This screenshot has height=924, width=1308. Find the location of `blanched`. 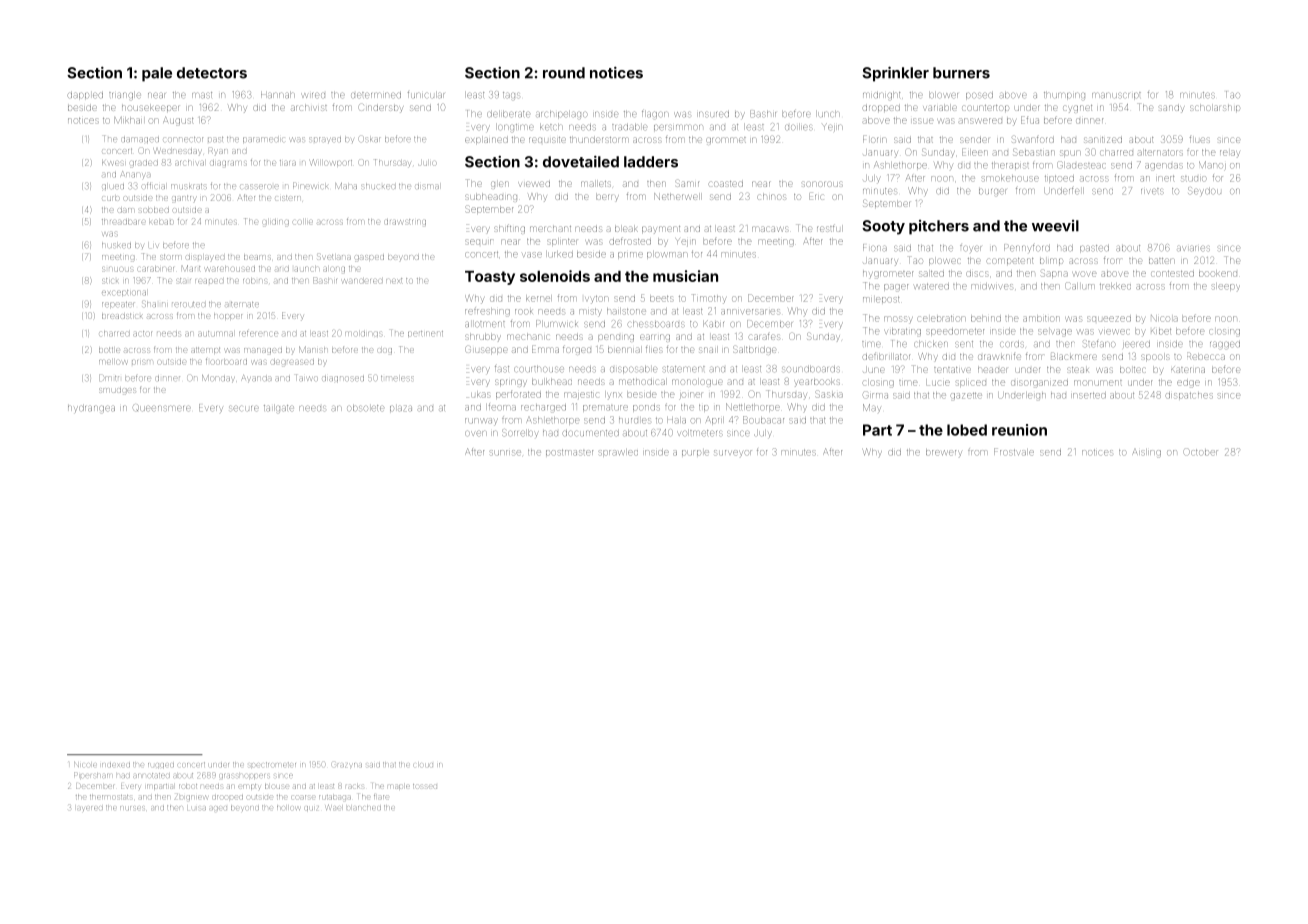

blanched is located at coordinates (364, 808).
